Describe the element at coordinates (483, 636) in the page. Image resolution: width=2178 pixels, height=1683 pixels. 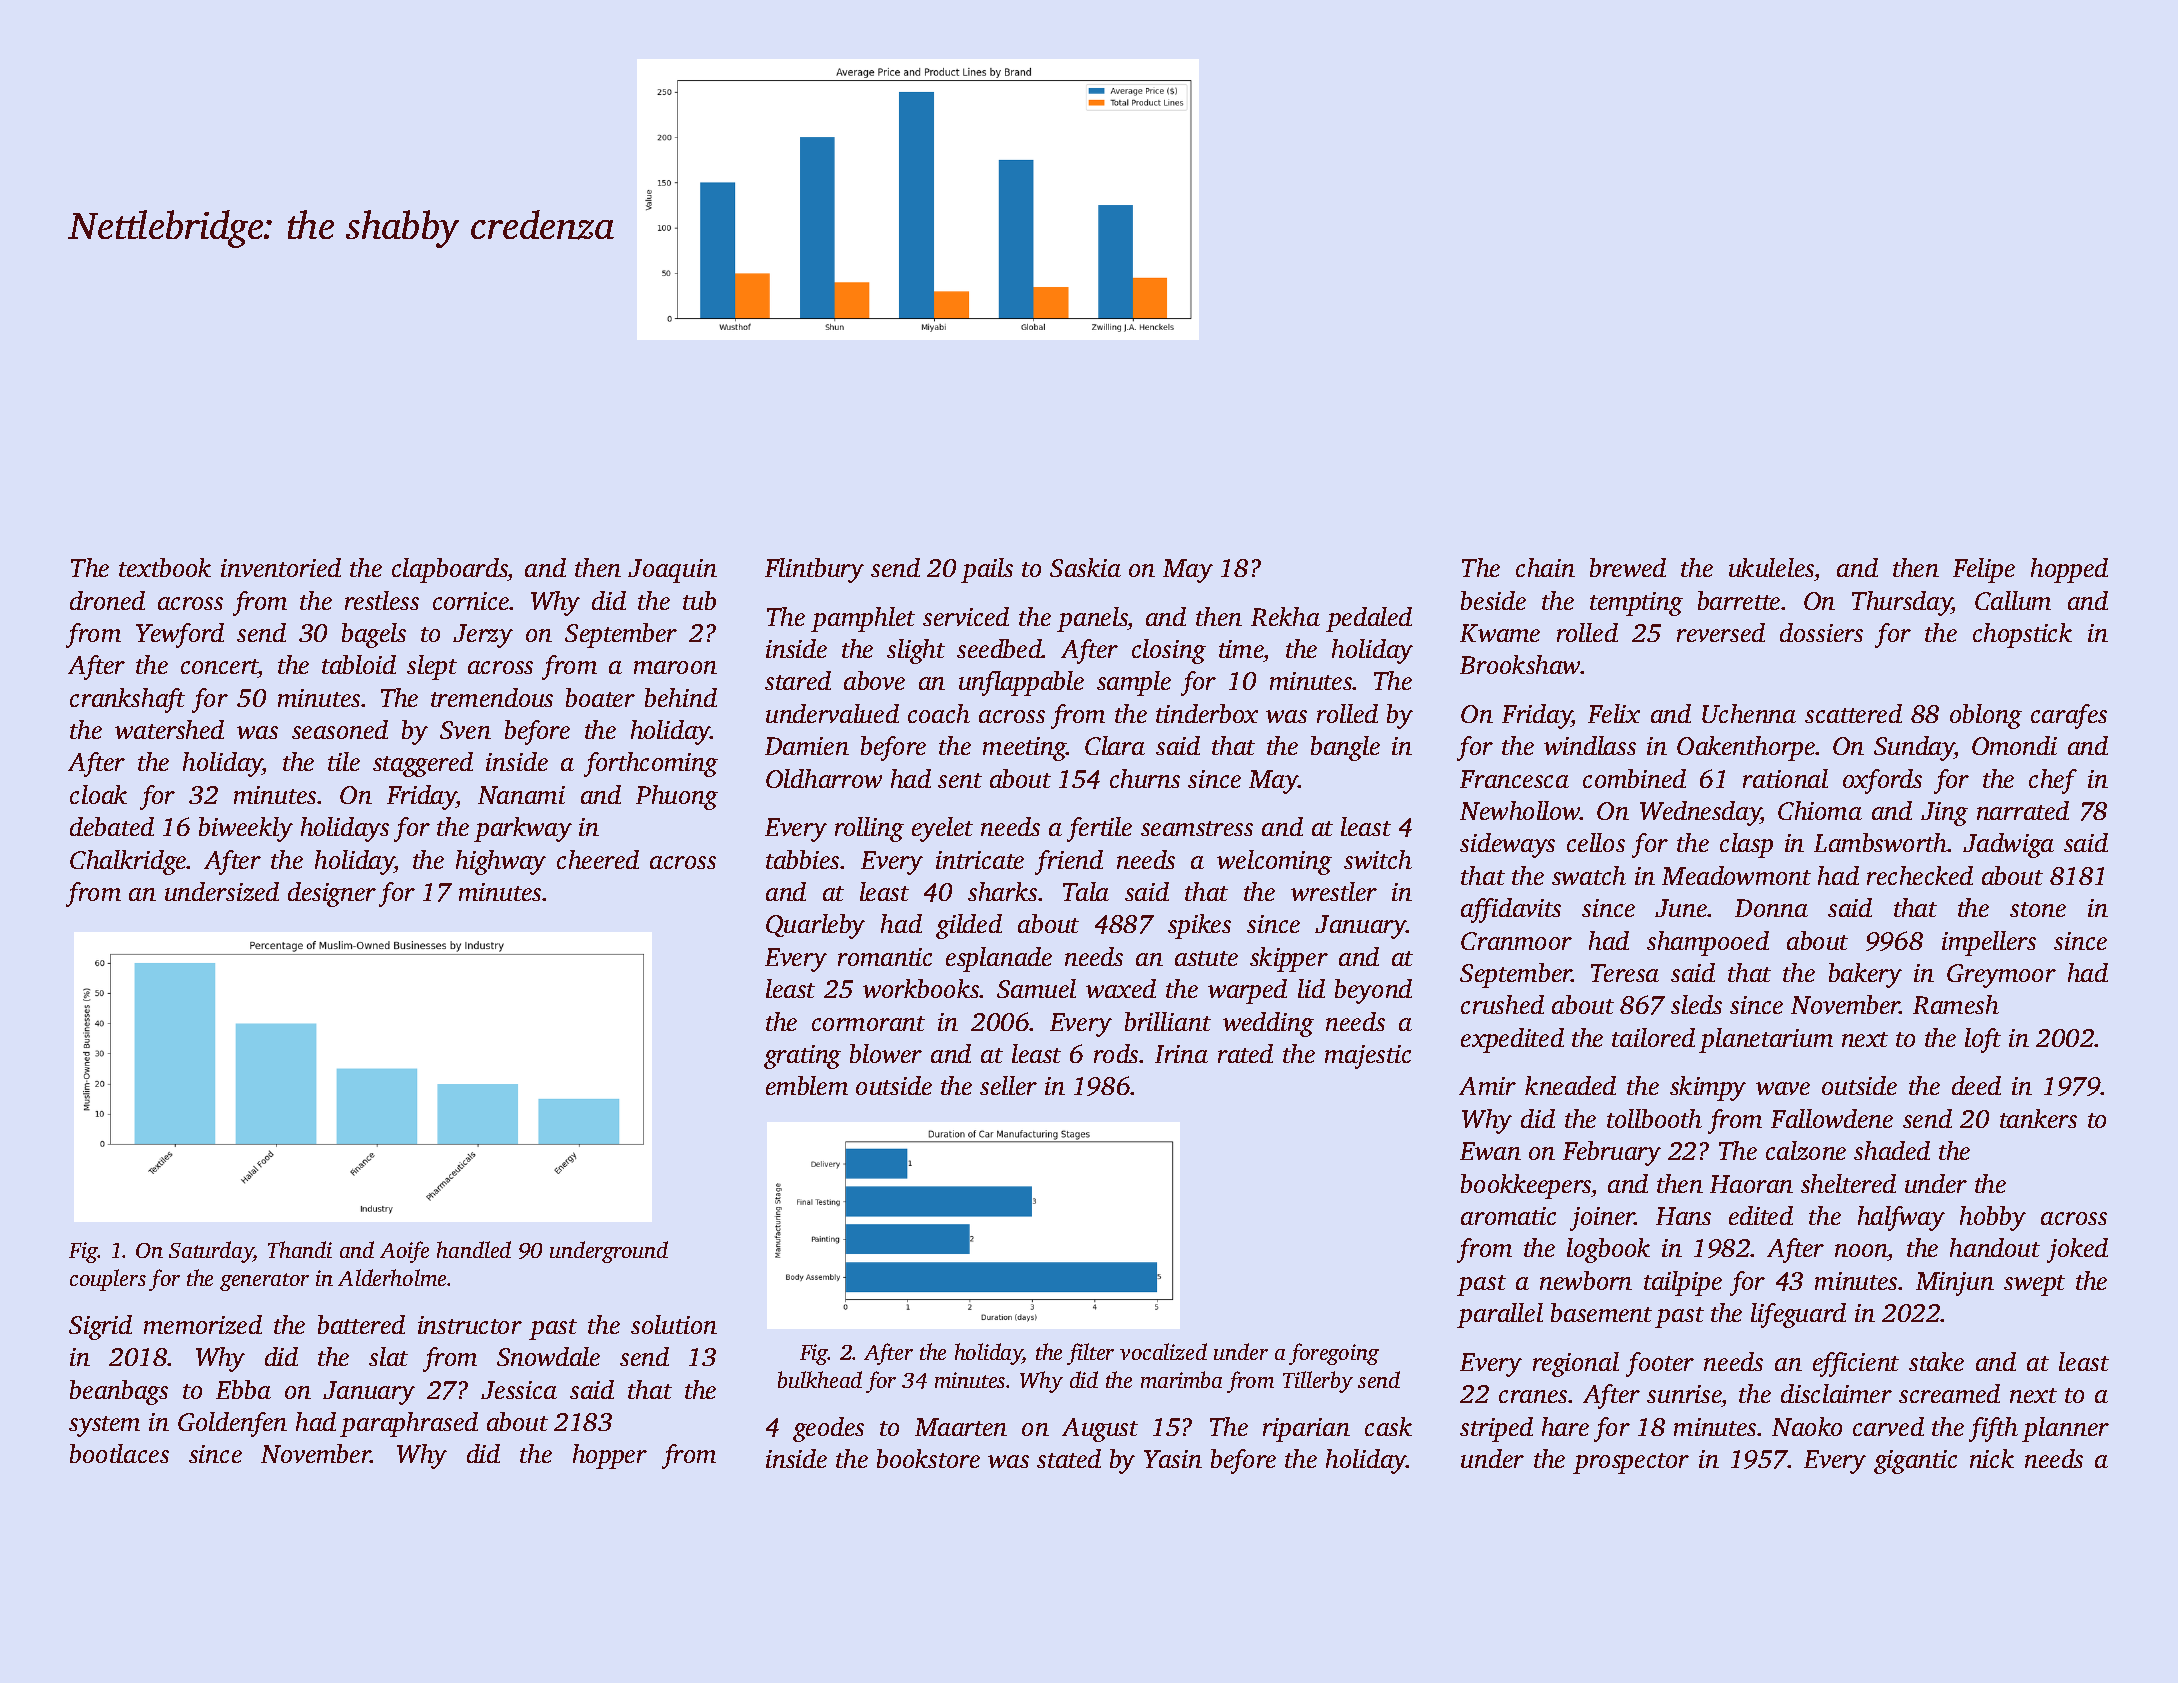
I see `Jerzy` at that location.
